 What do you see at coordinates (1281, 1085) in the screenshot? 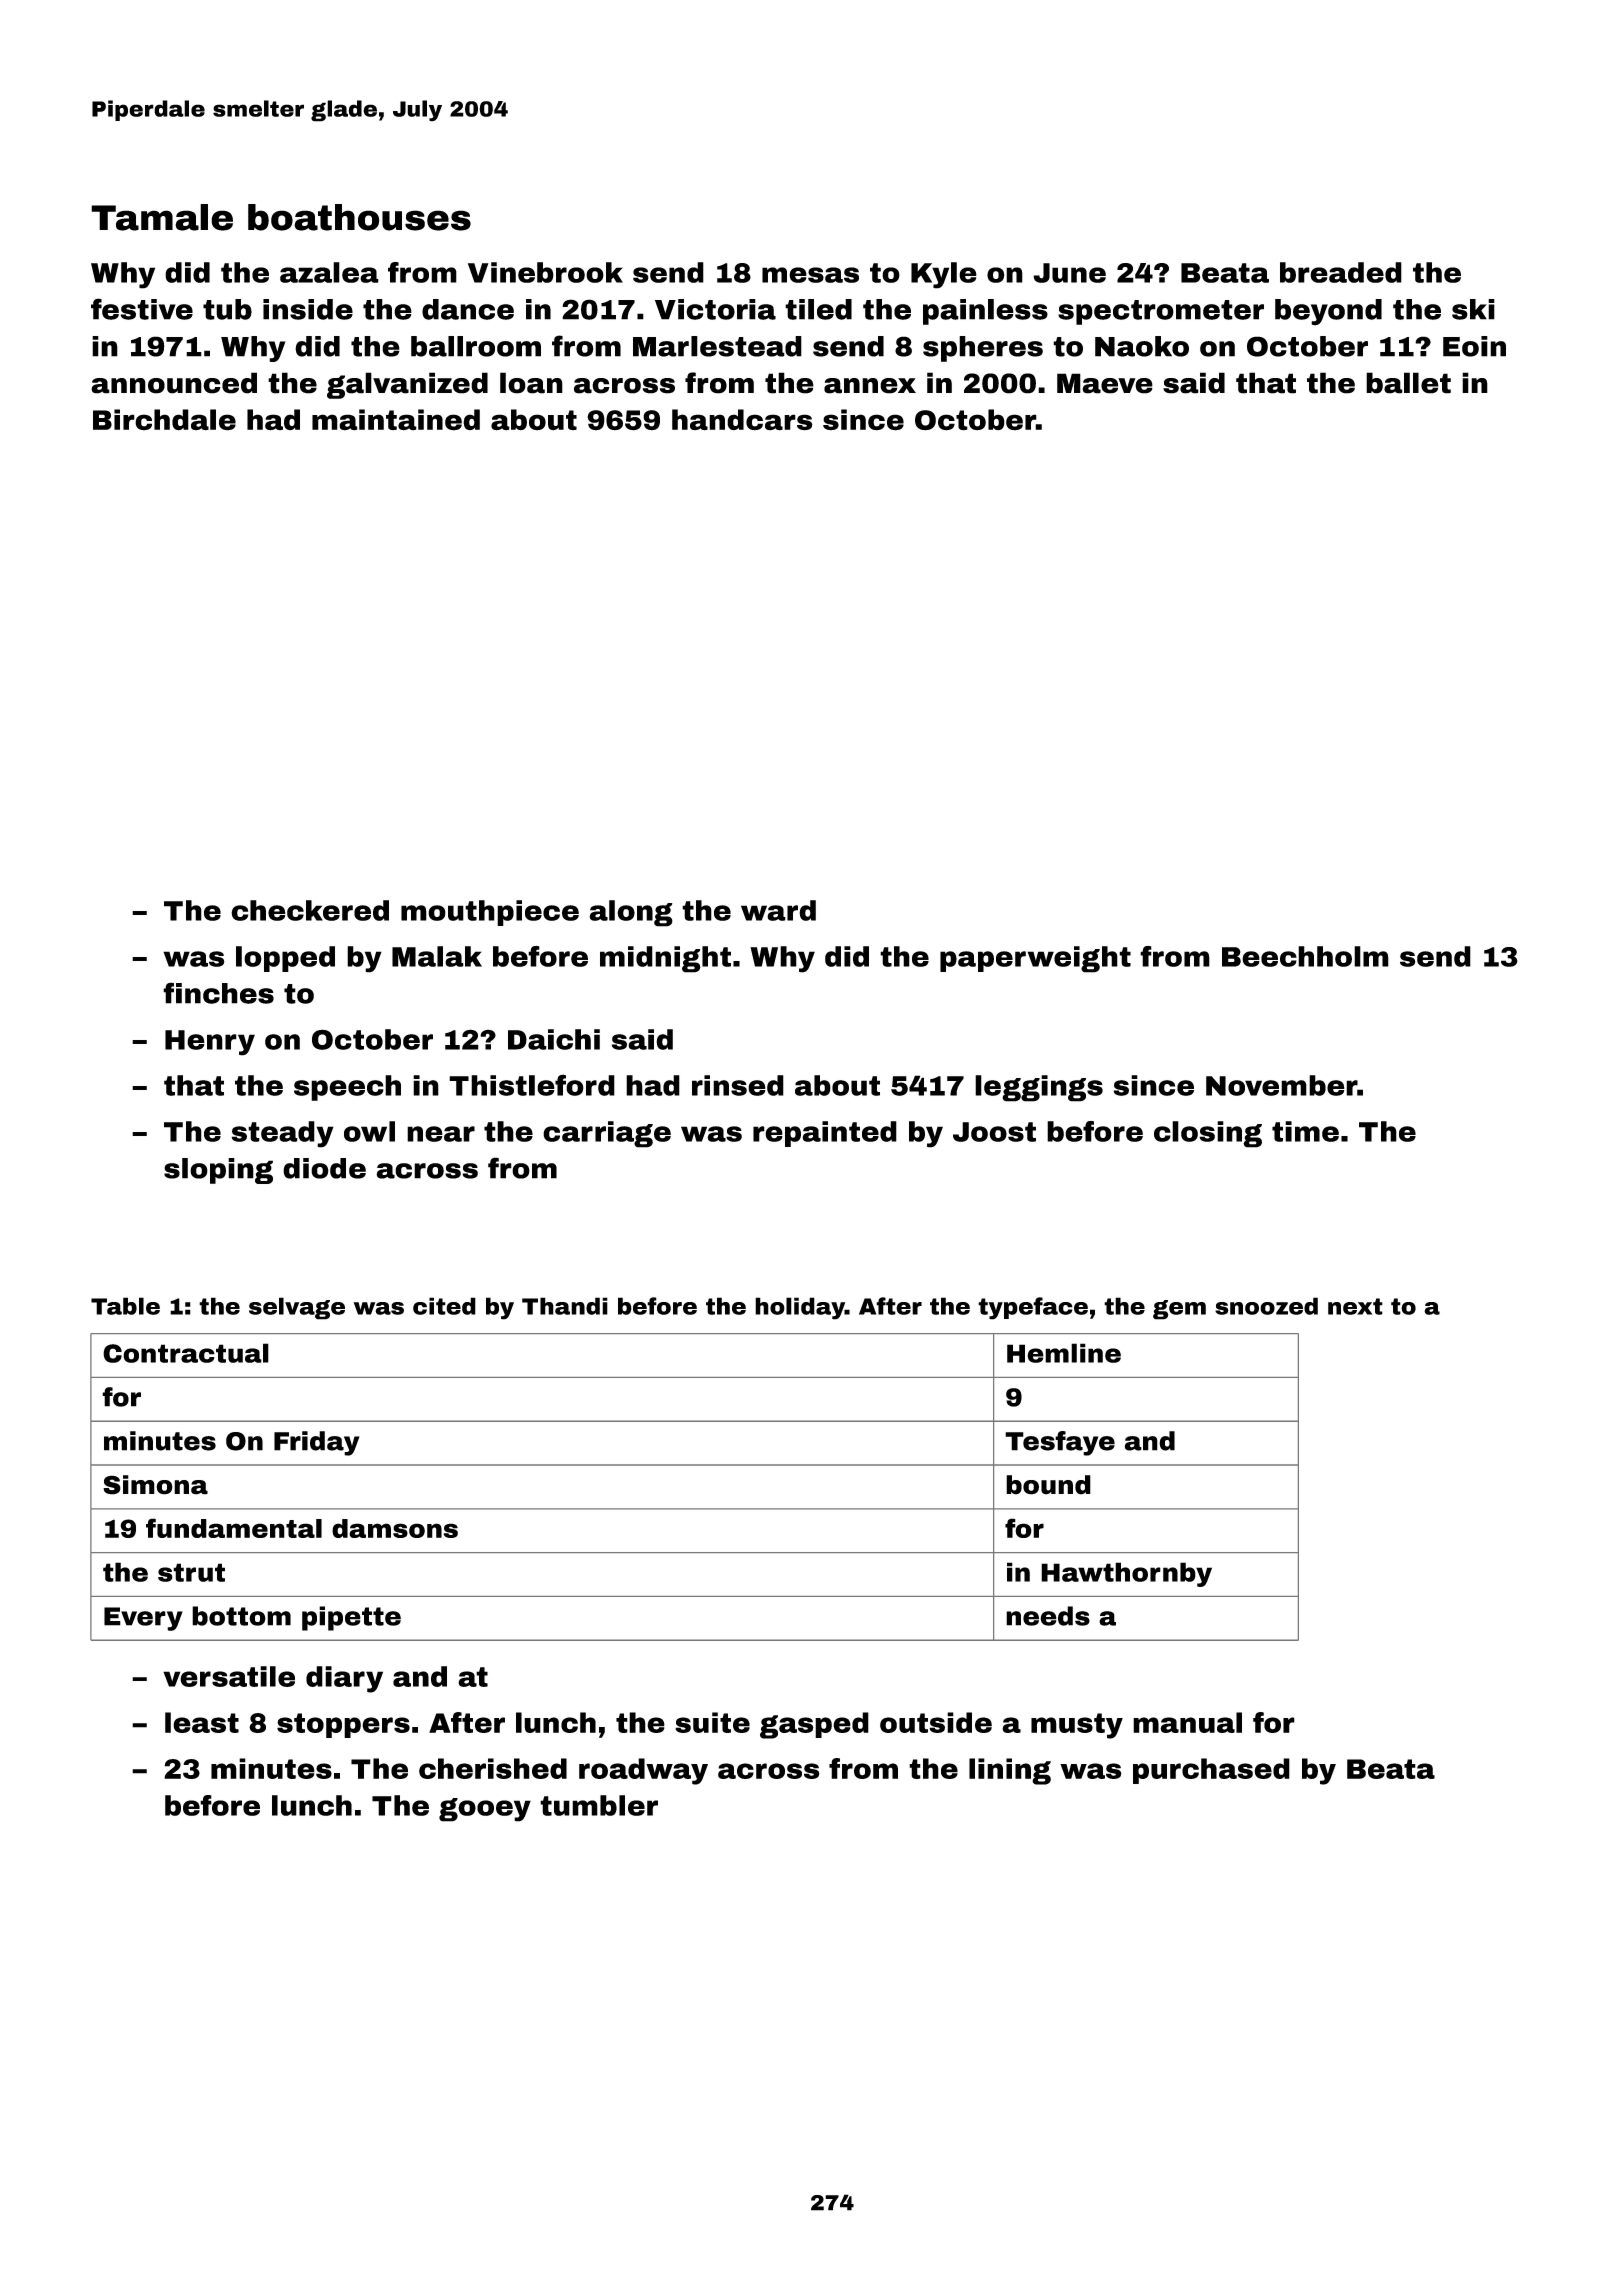
I see `November` at bounding box center [1281, 1085].
